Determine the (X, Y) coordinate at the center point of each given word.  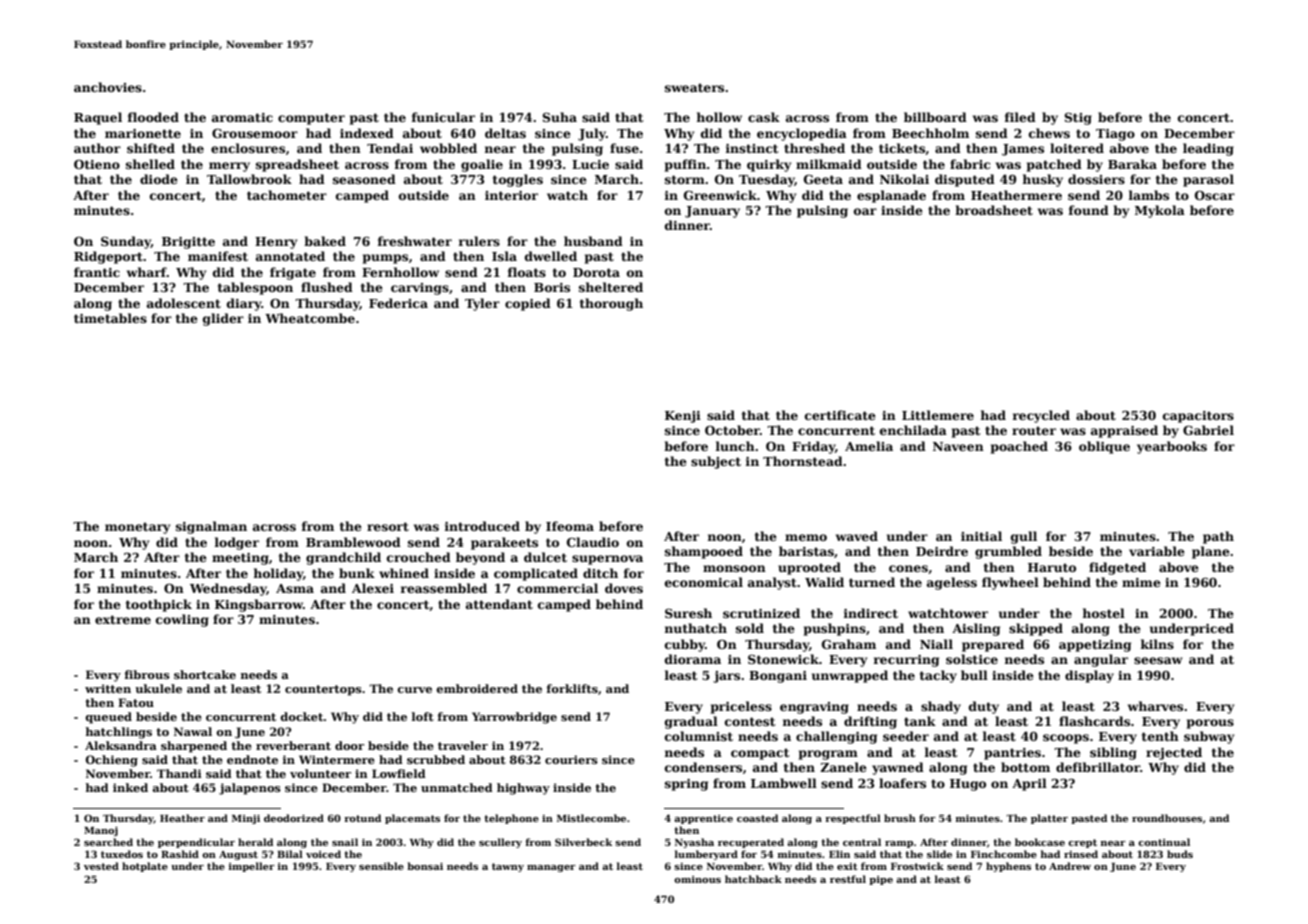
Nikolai (904, 179)
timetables (110, 318)
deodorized (294, 818)
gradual (691, 722)
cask (764, 117)
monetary (137, 528)
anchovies (108, 87)
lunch (735, 446)
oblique (1104, 447)
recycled (1041, 416)
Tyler (482, 304)
